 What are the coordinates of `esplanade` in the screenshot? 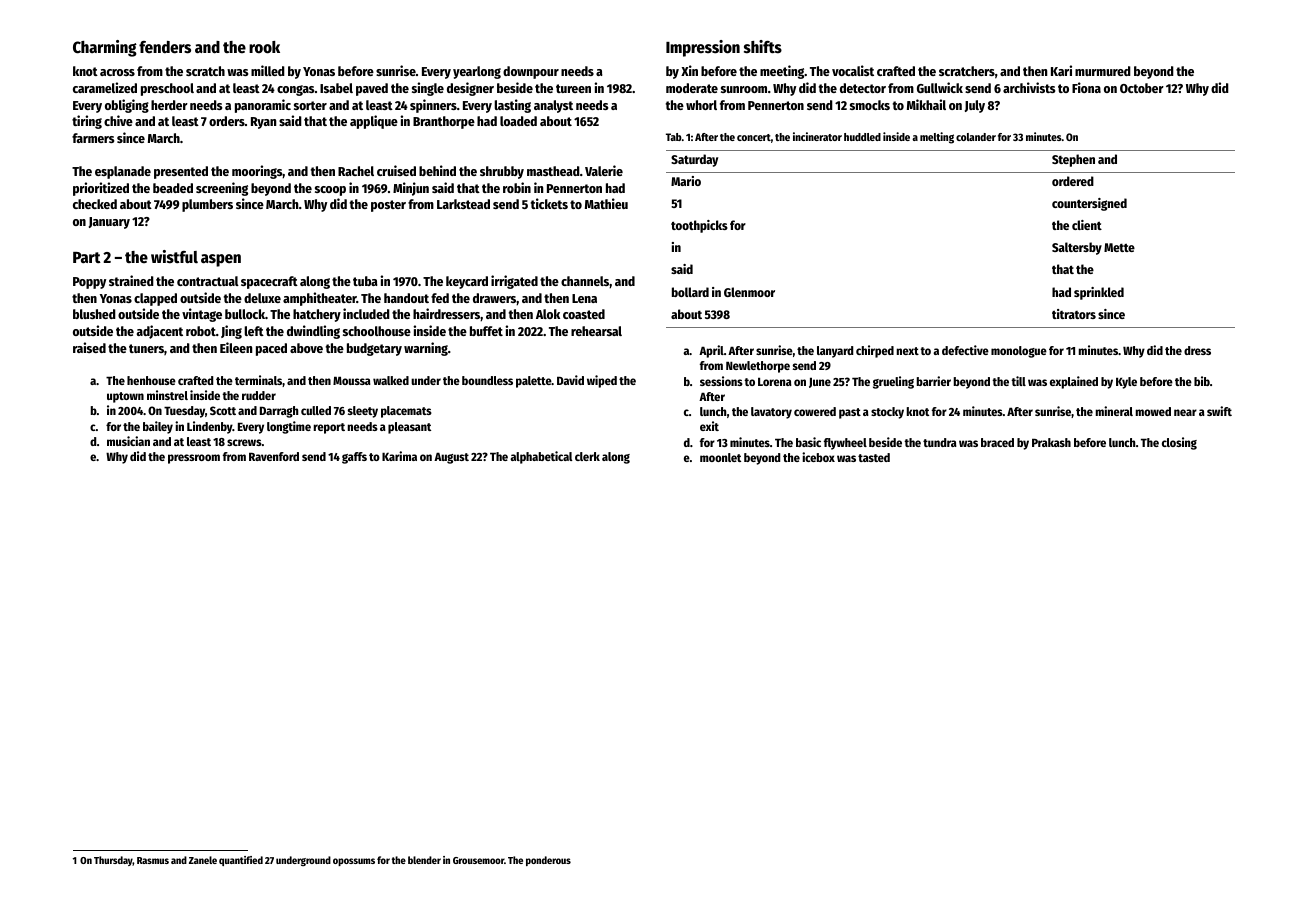 It's located at (123, 172).
